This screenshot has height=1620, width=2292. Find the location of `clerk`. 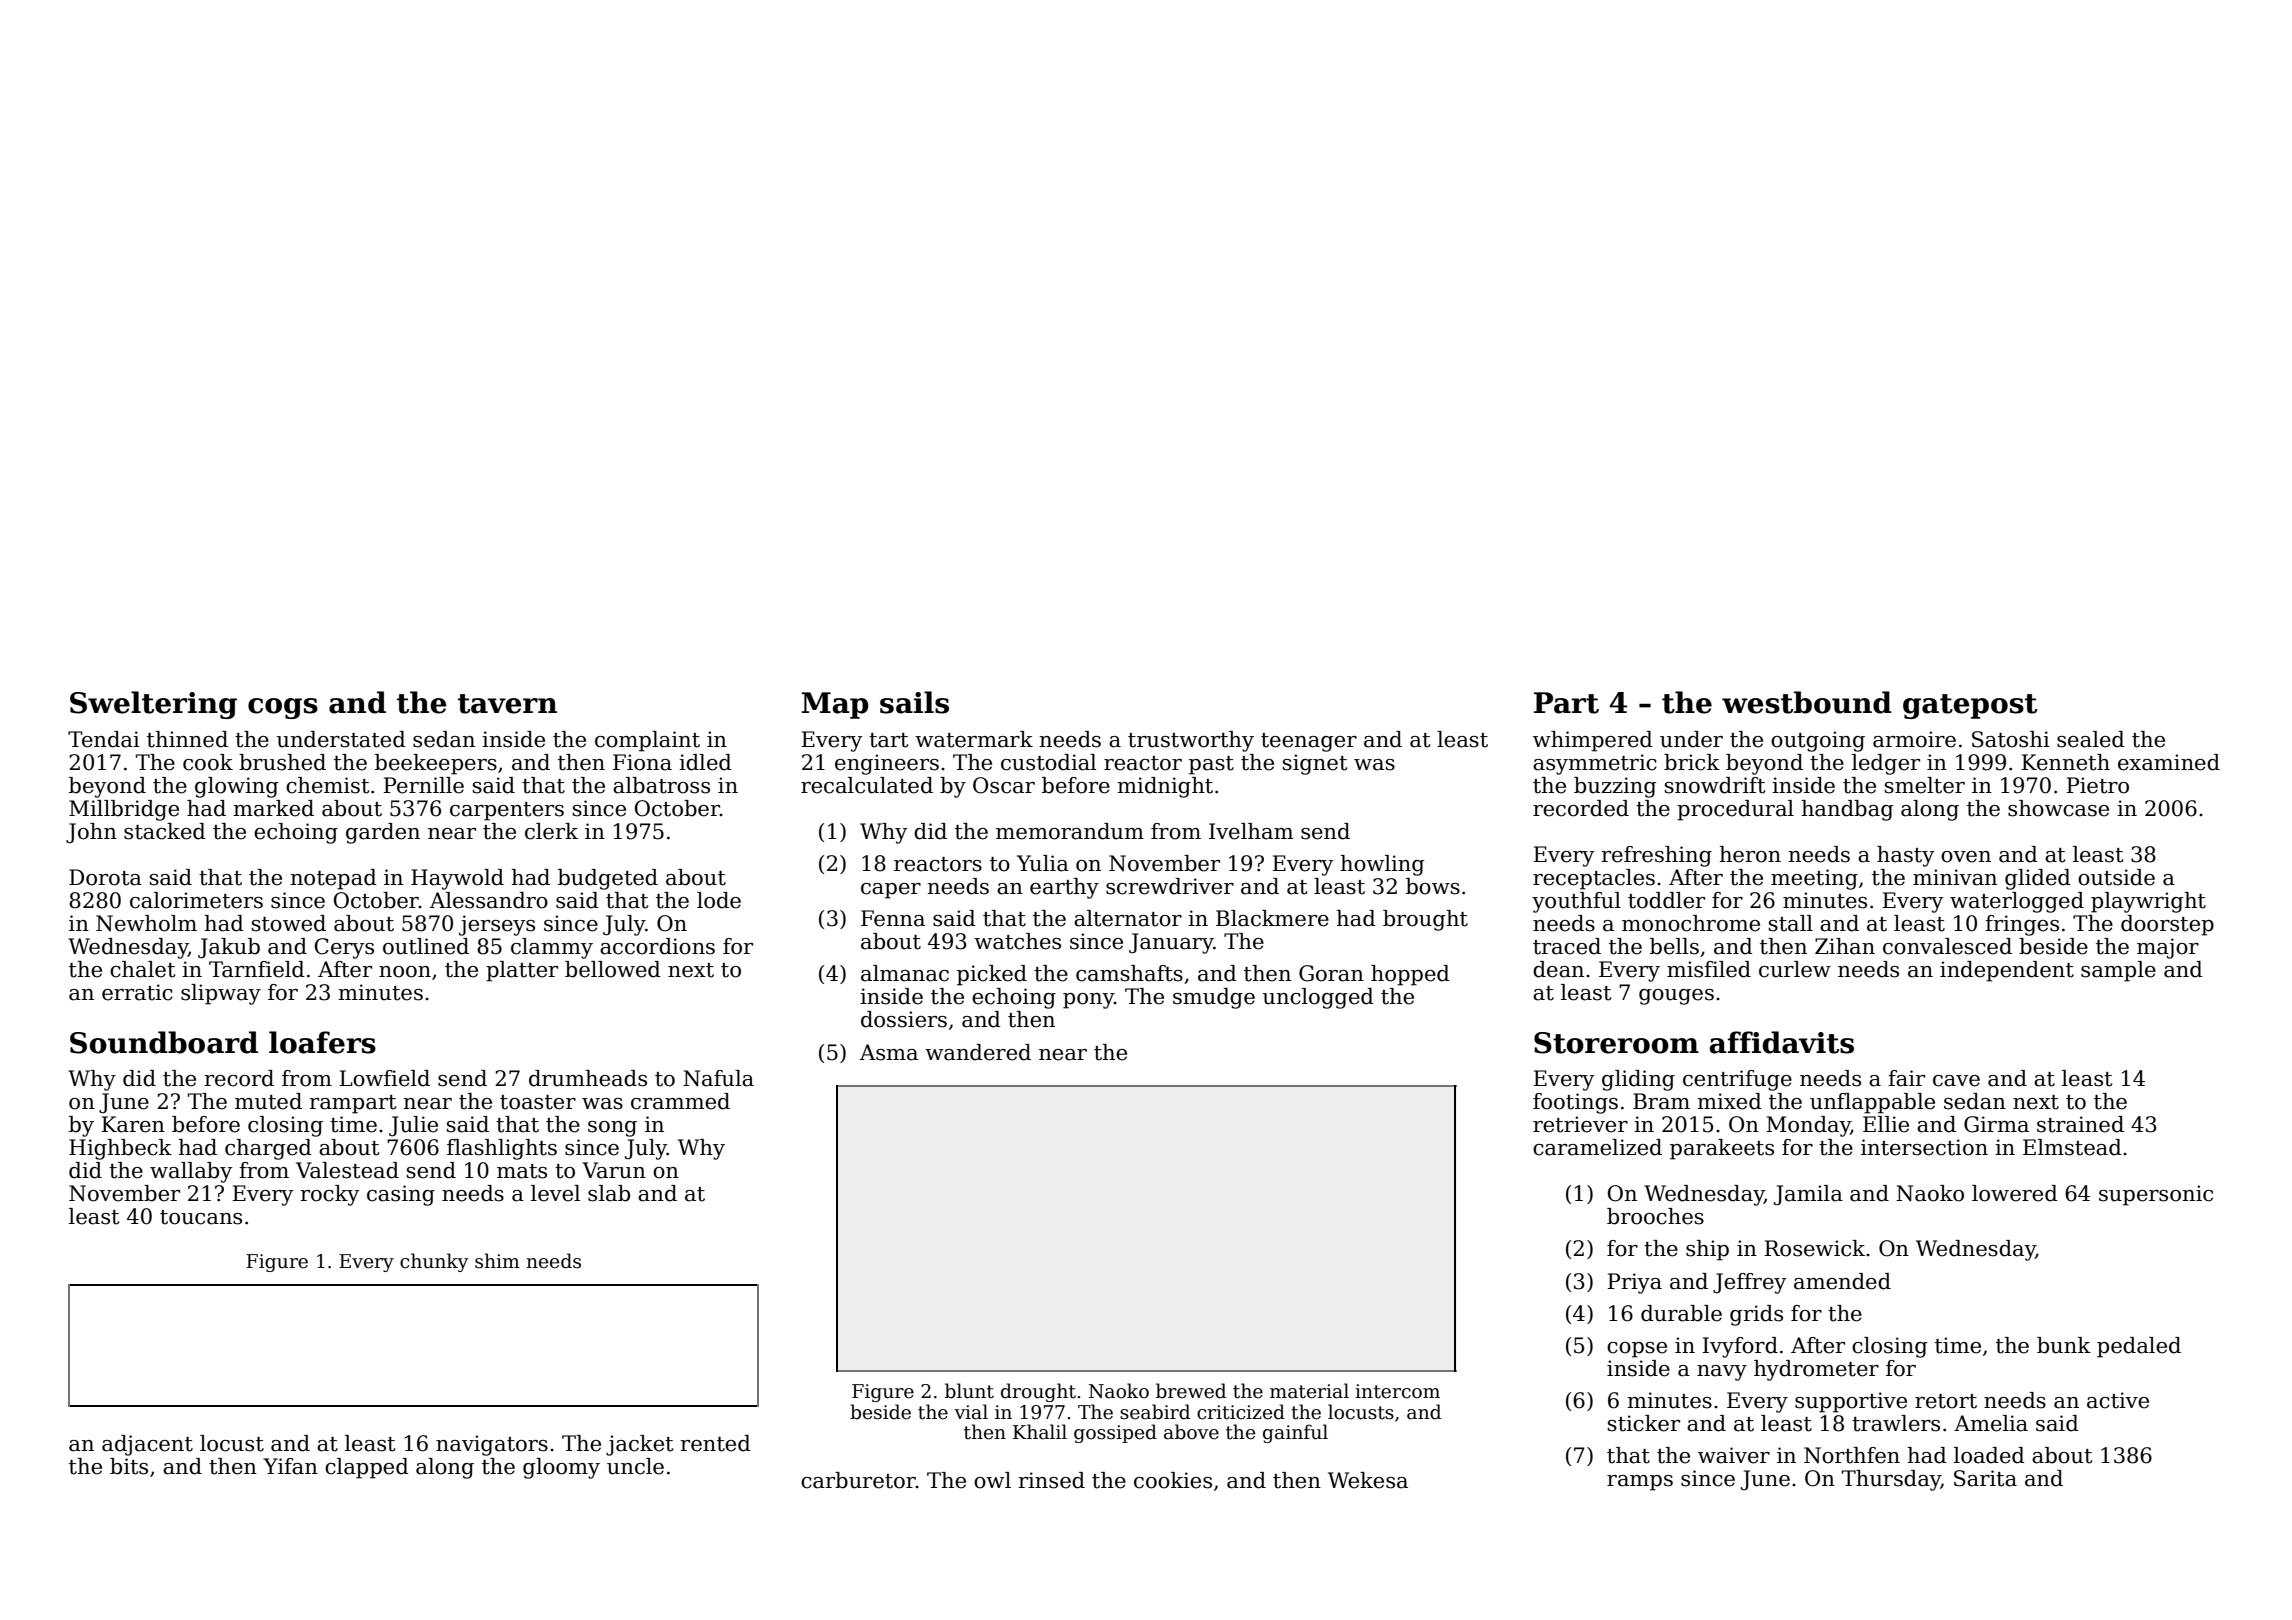

clerk is located at coordinates (551, 831).
